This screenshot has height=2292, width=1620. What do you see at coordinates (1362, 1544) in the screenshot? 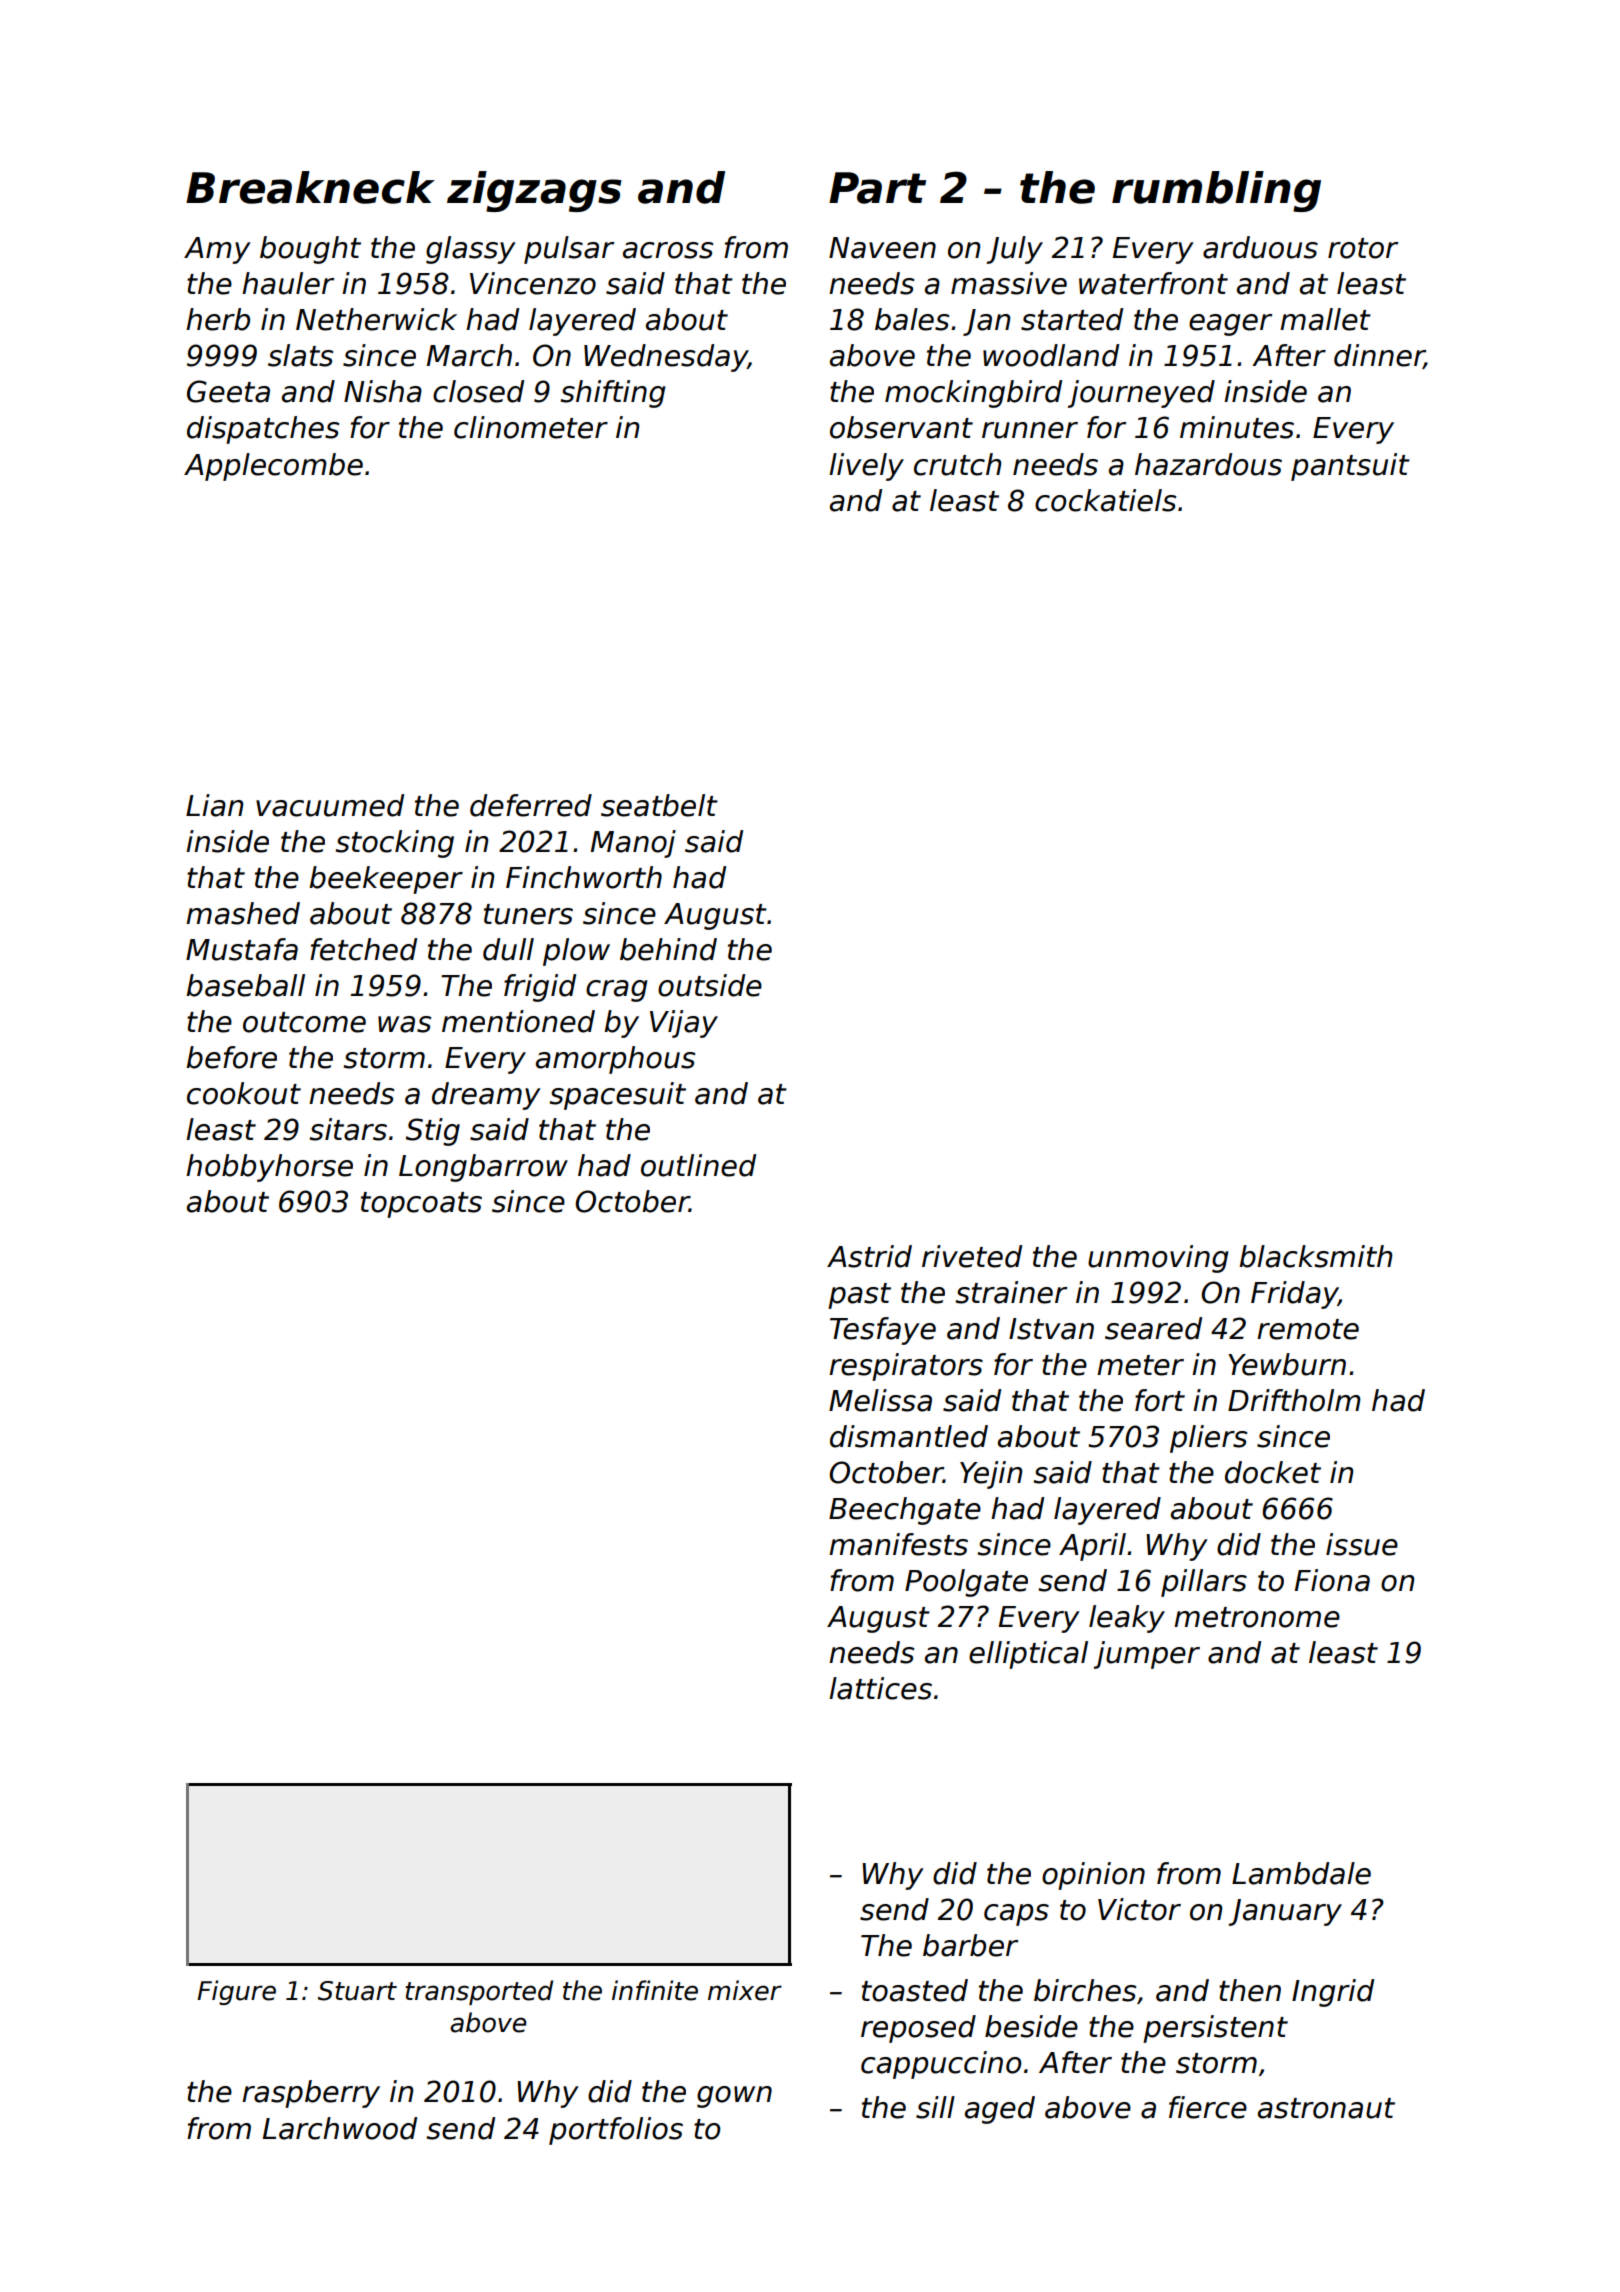
I see `issue` at bounding box center [1362, 1544].
